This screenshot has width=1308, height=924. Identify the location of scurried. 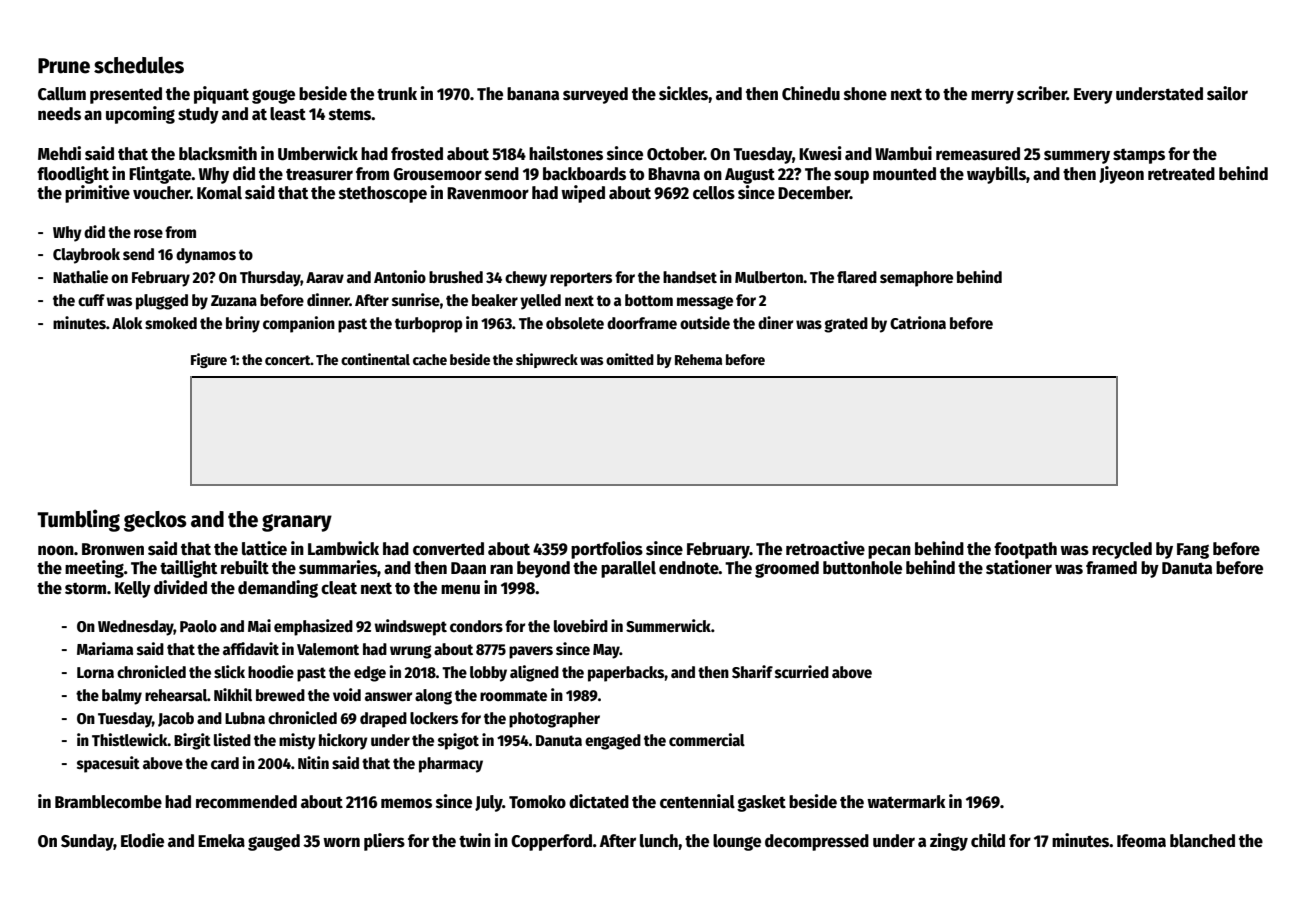
(802, 672).
